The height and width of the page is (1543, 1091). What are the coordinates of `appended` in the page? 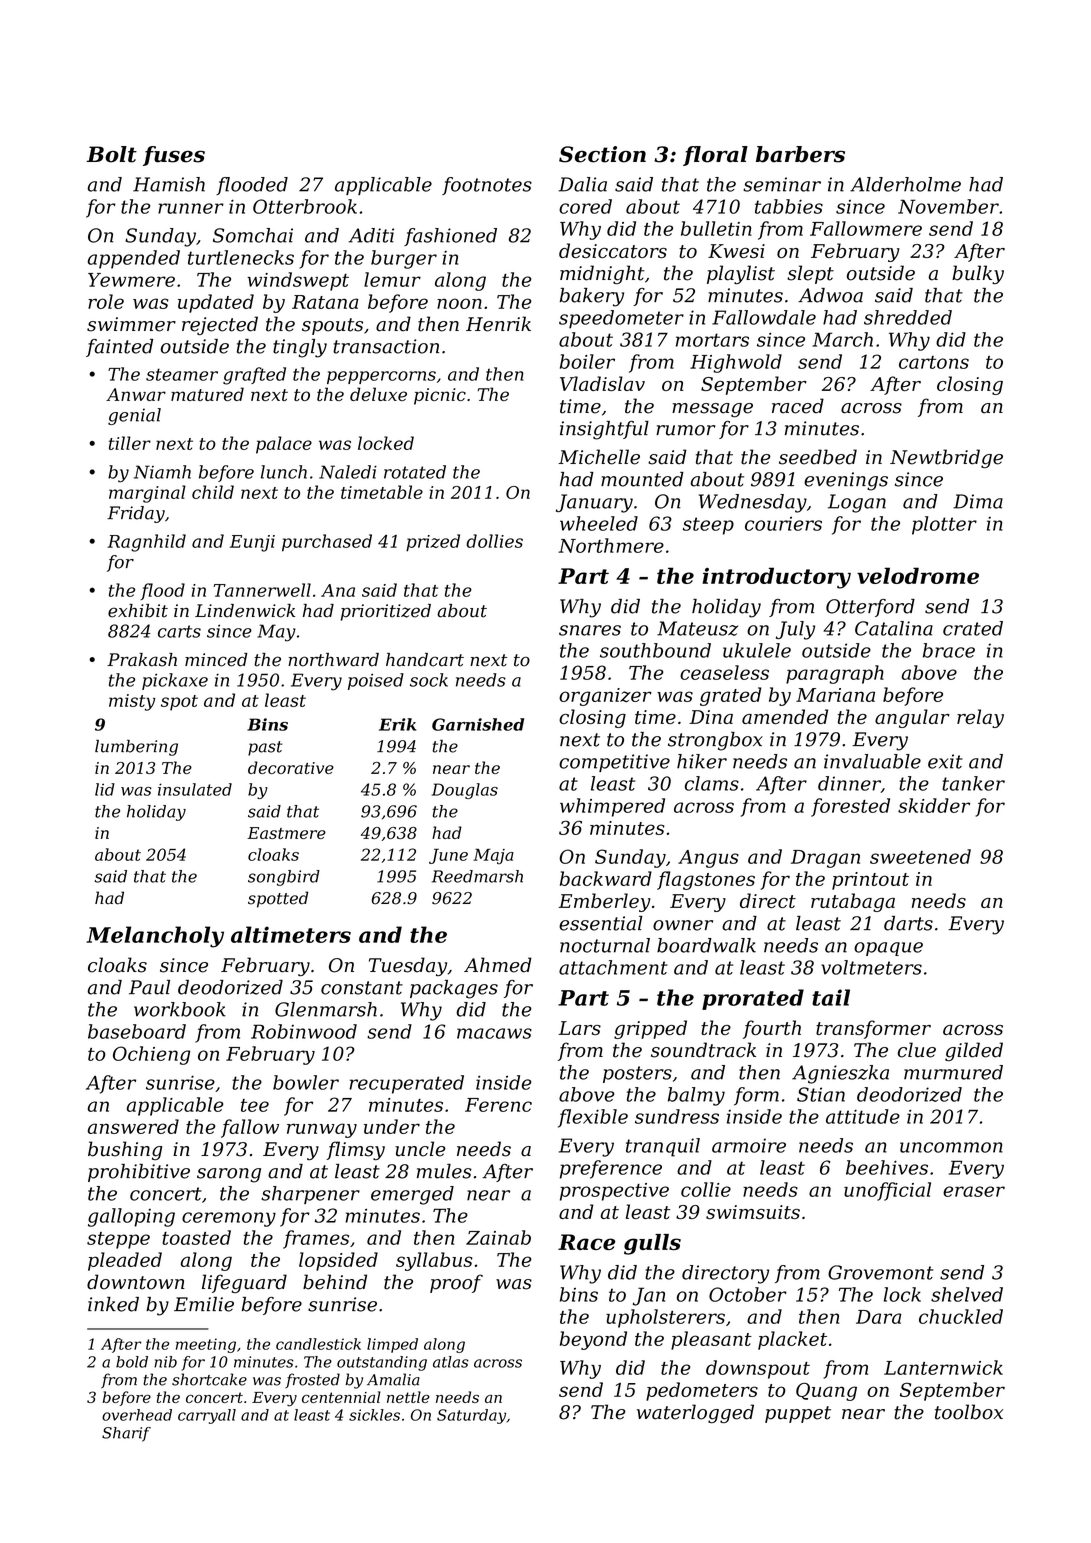 It's located at (134, 259).
